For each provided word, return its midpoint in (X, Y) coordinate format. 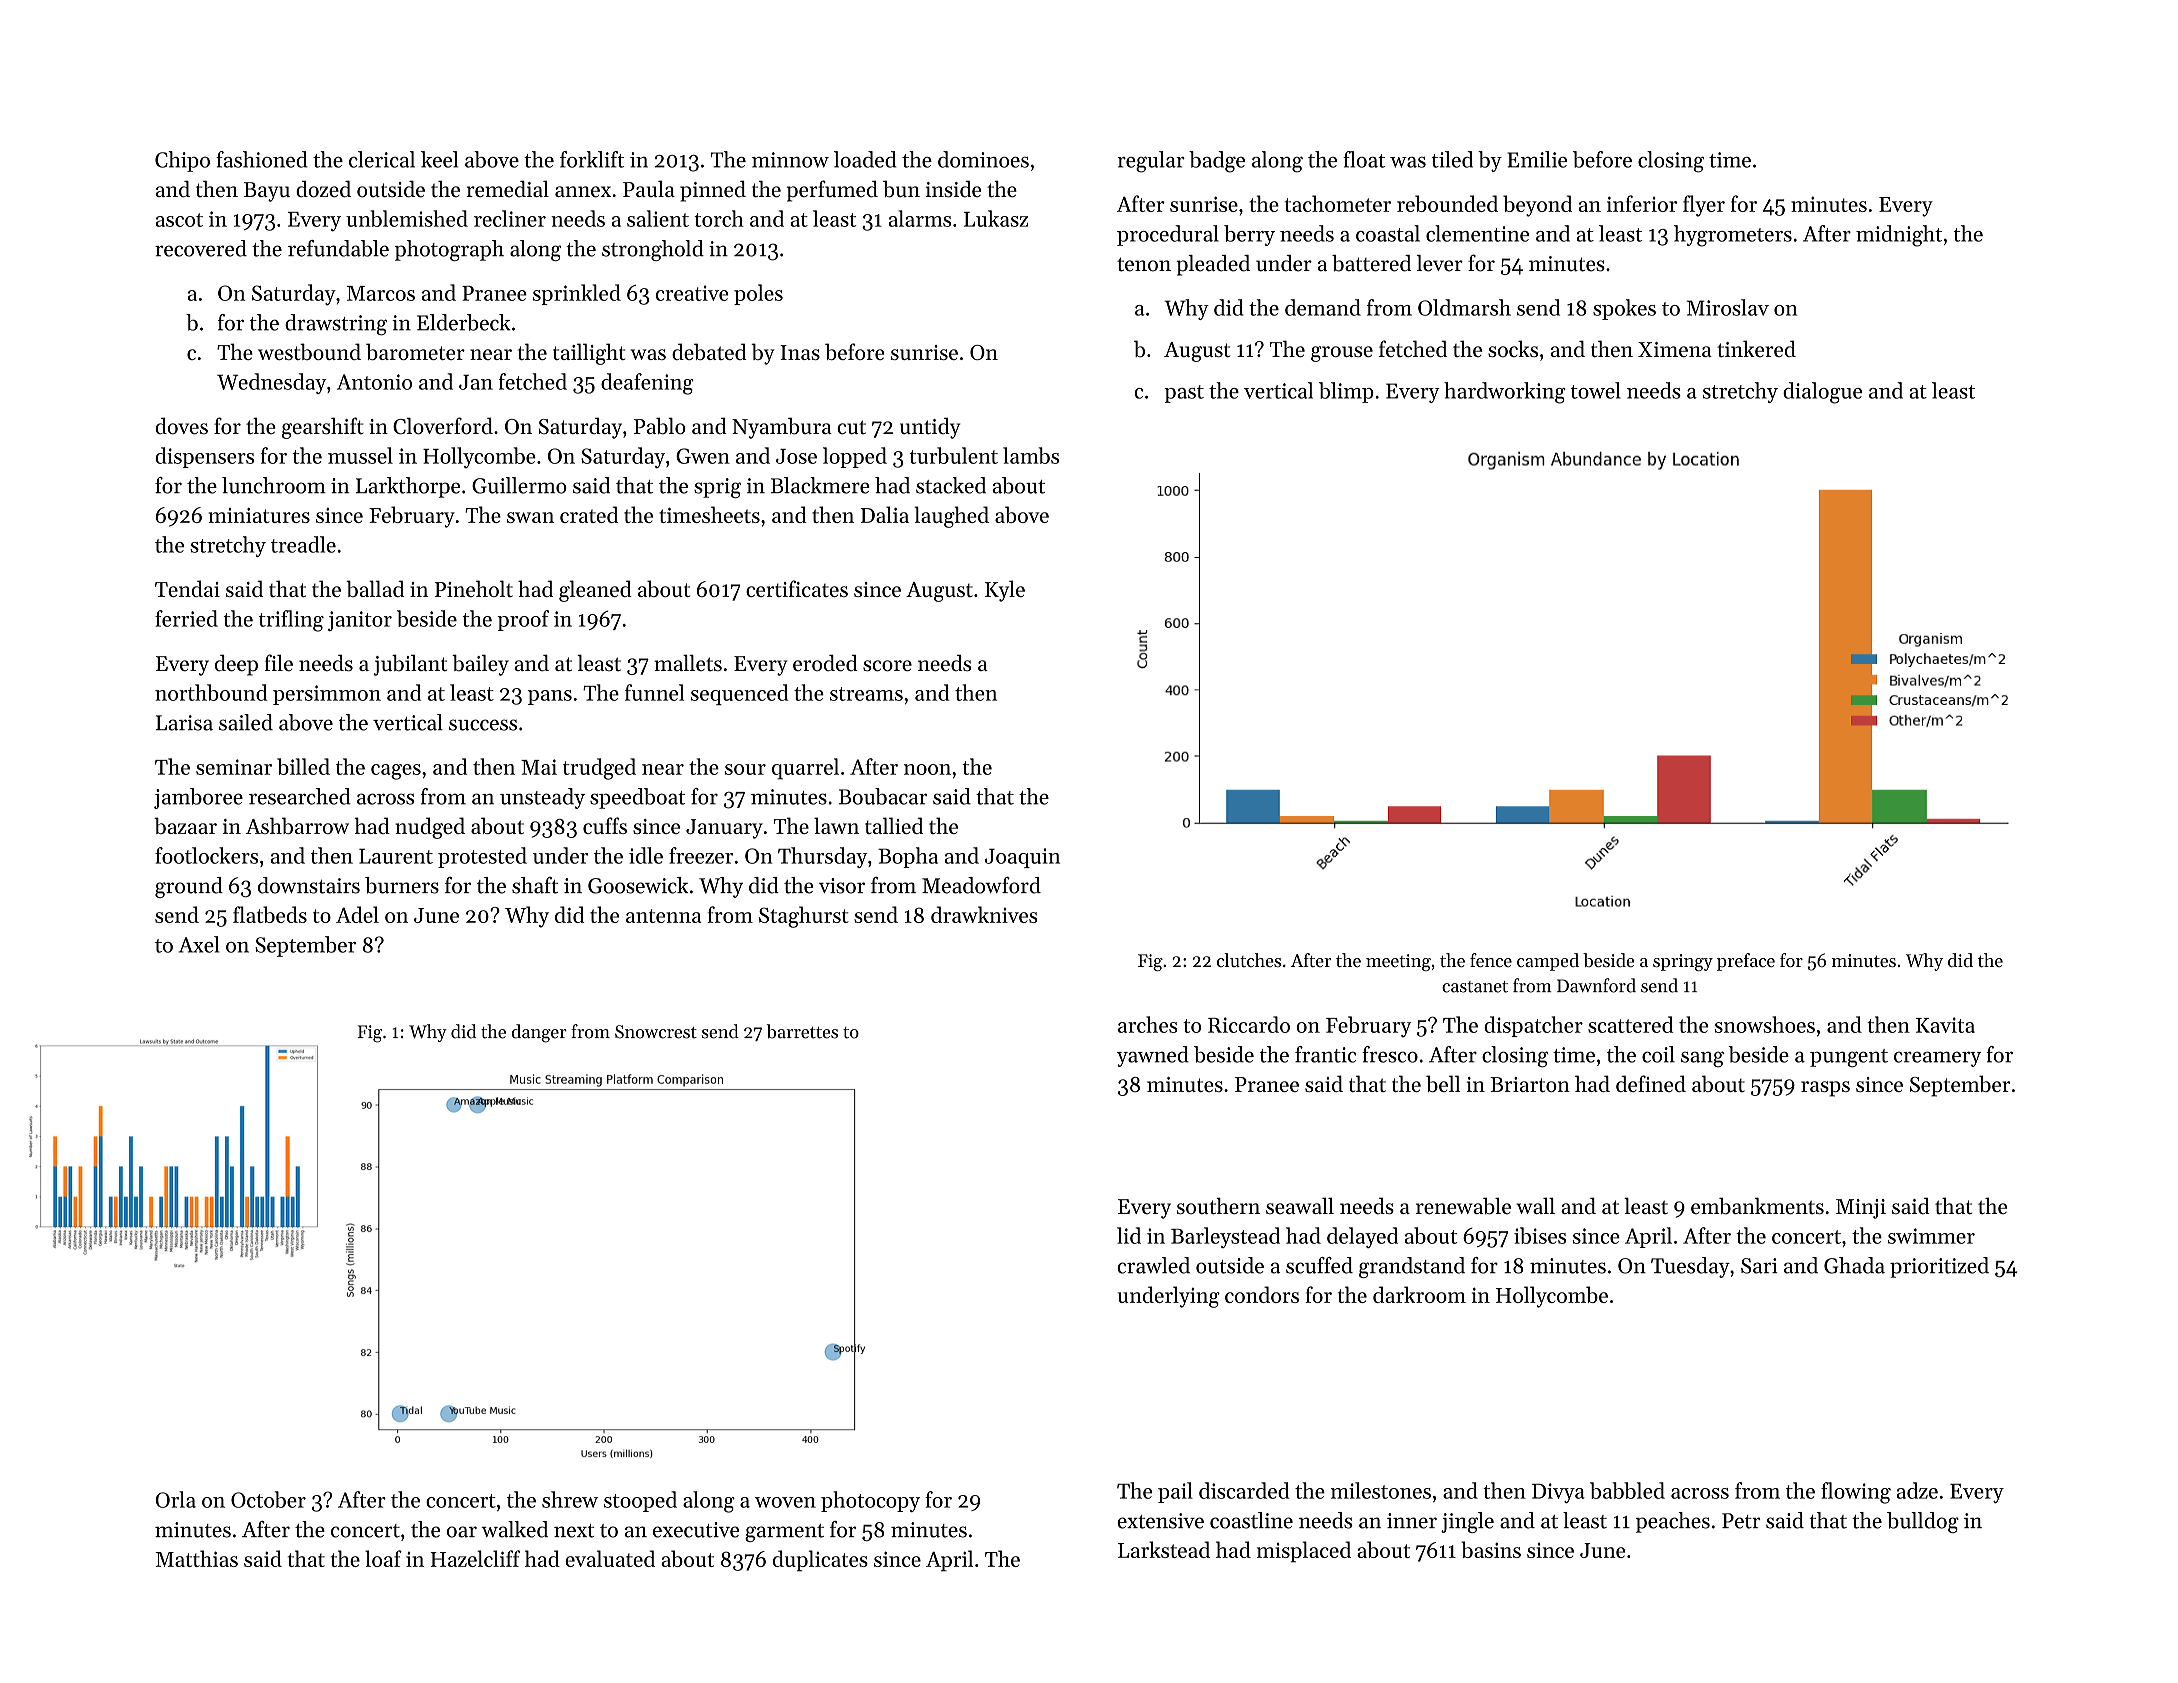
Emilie (1537, 159)
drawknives (984, 914)
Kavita (1945, 1025)
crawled (1153, 1265)
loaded (865, 159)
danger (539, 1033)
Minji (1861, 1209)
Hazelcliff (475, 1558)
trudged (599, 769)
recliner (510, 218)
